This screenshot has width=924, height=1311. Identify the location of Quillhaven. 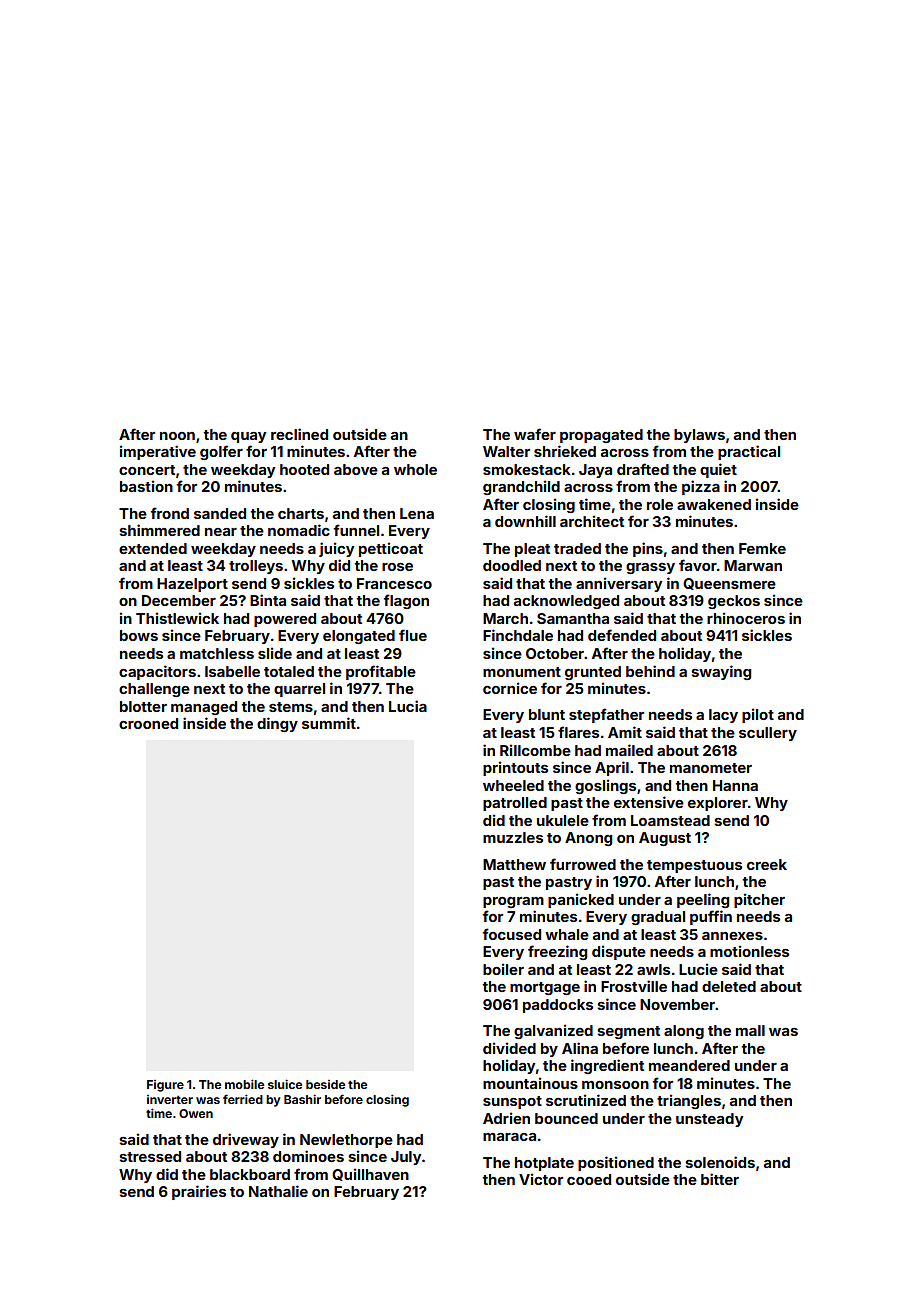
(370, 1174).
